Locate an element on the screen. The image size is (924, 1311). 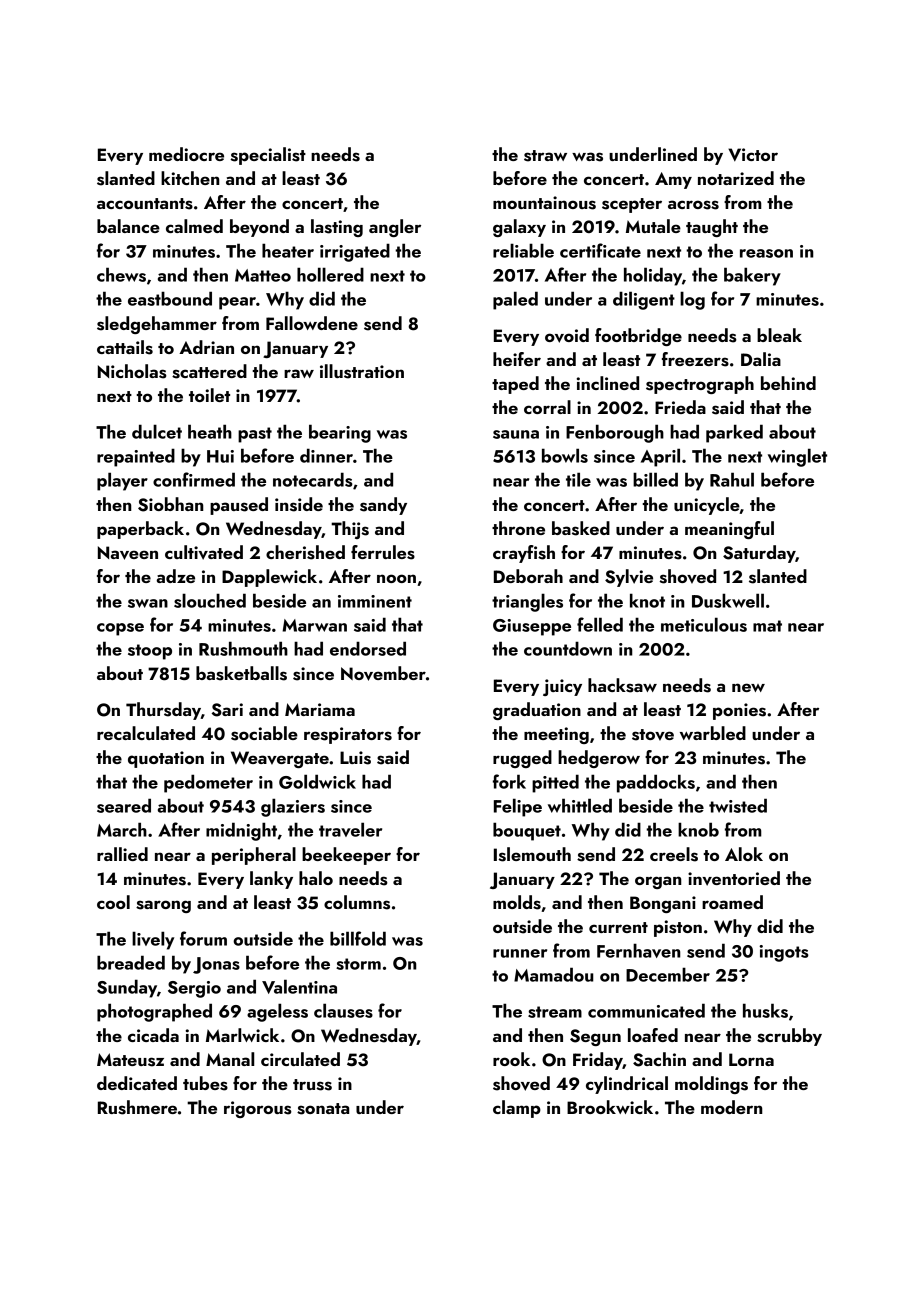
Victor is located at coordinates (753, 155).
